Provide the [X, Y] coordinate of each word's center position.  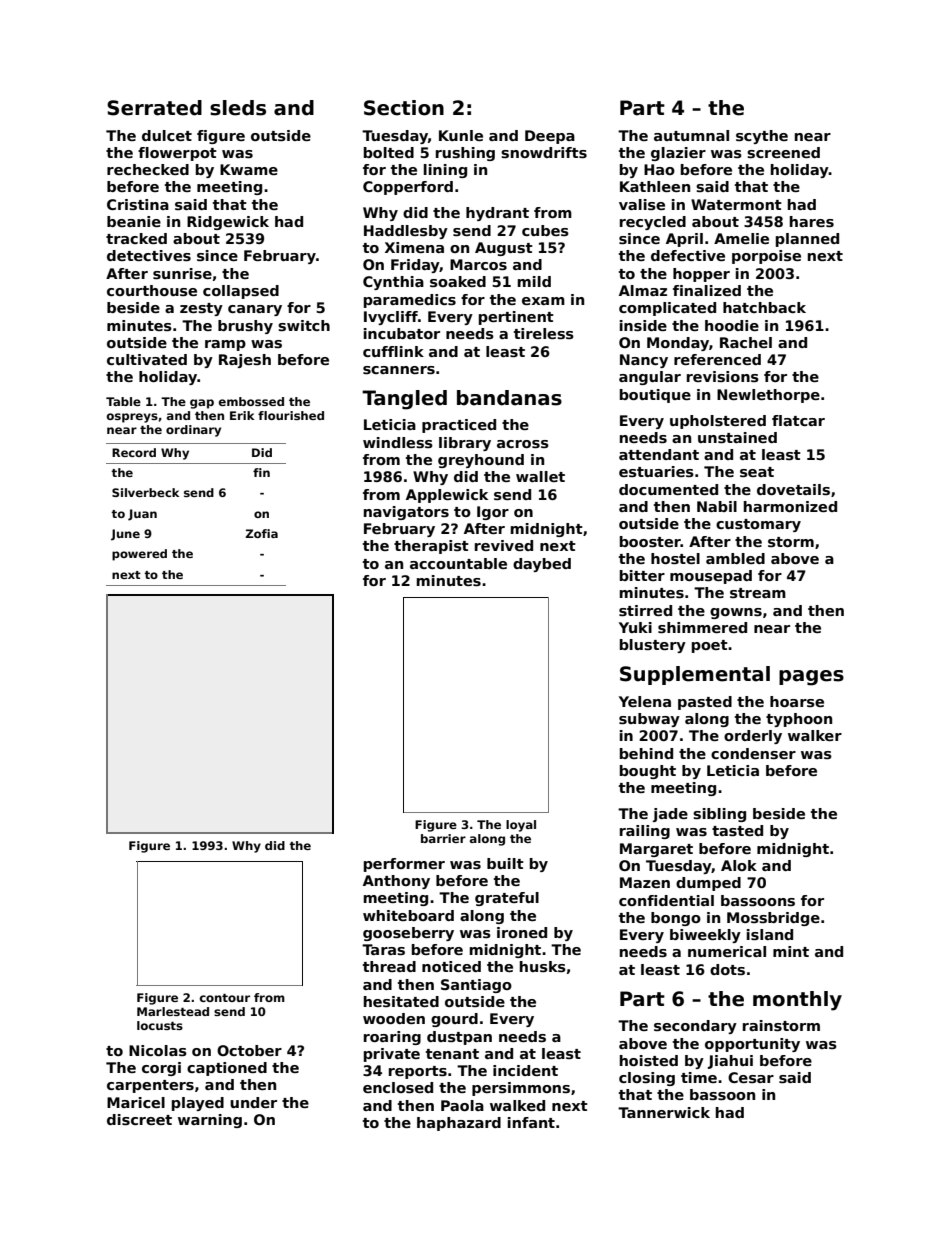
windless [398, 442]
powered [139, 555]
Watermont [736, 204]
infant [531, 1122]
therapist [431, 547]
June [125, 535]
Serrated [154, 108]
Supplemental [695, 675]
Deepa [550, 137]
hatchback [764, 307]
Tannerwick [664, 1112]
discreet [139, 1119]
